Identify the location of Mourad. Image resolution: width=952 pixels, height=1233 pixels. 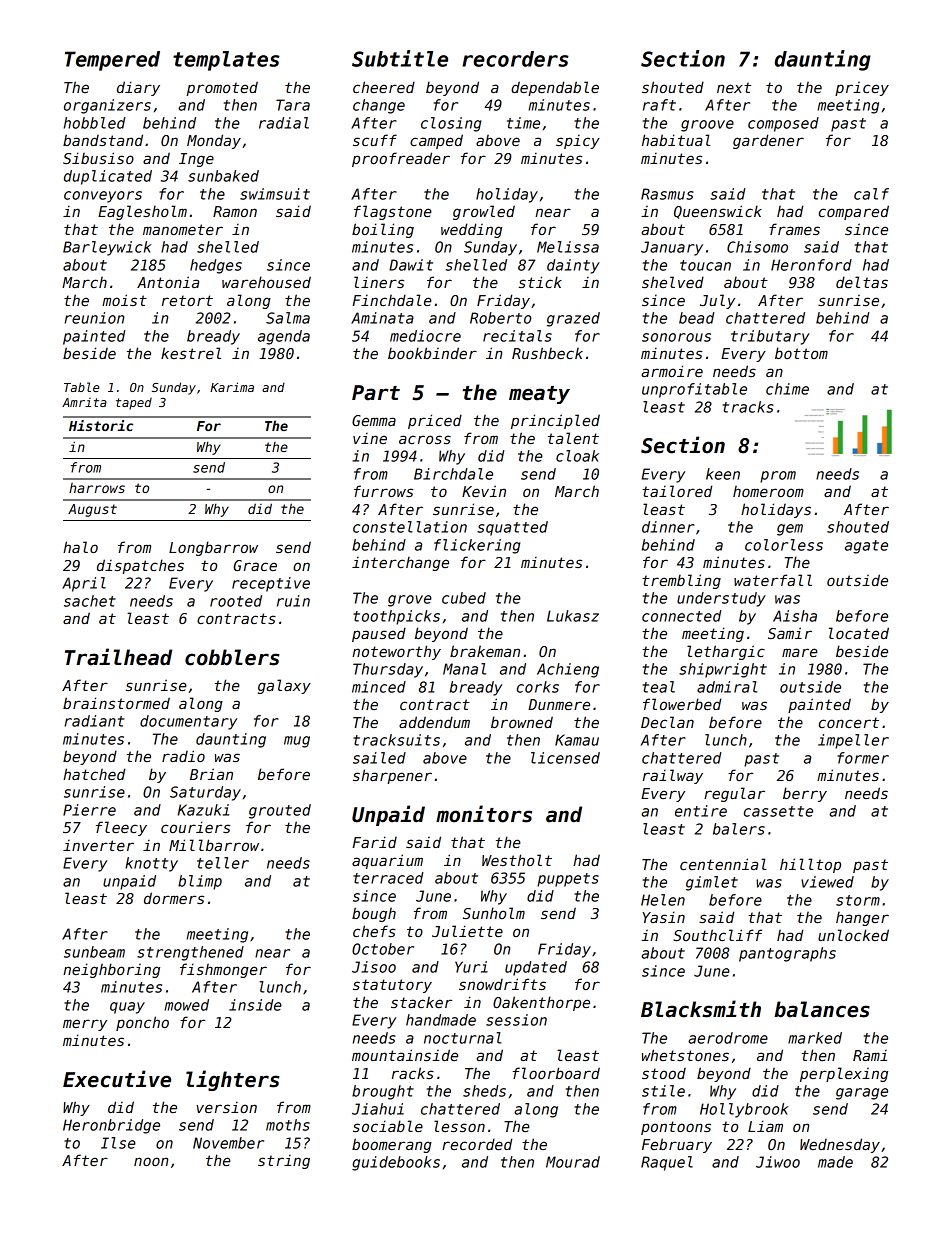
(573, 1162).
